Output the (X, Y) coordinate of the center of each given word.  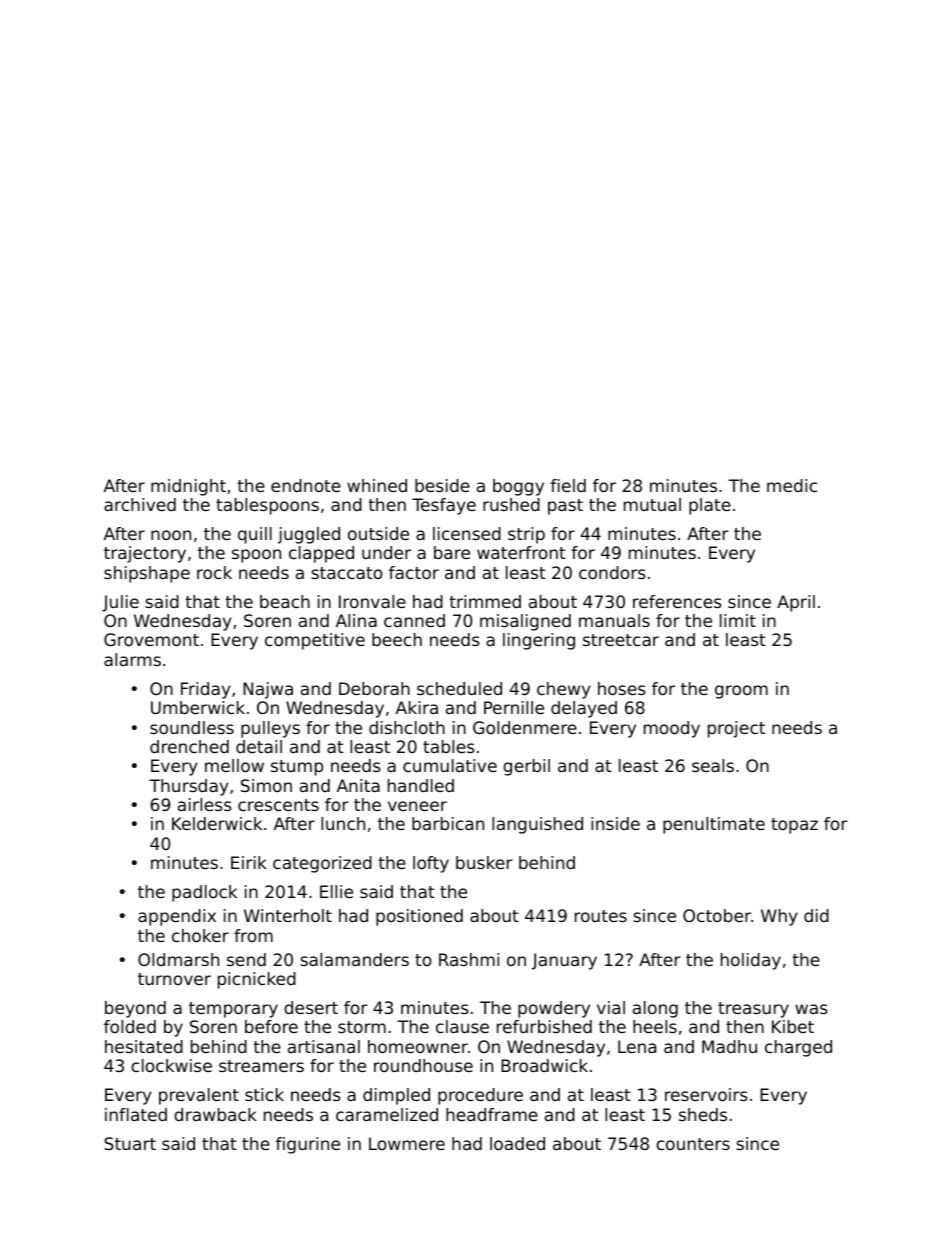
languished (537, 825)
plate (710, 506)
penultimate (714, 825)
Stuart (130, 1143)
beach (285, 601)
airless (205, 804)
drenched (189, 746)
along (655, 1009)
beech (397, 639)
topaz (794, 826)
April (796, 603)
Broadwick (544, 1065)
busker (484, 862)
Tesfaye (444, 506)
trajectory (145, 554)
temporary (233, 1010)
